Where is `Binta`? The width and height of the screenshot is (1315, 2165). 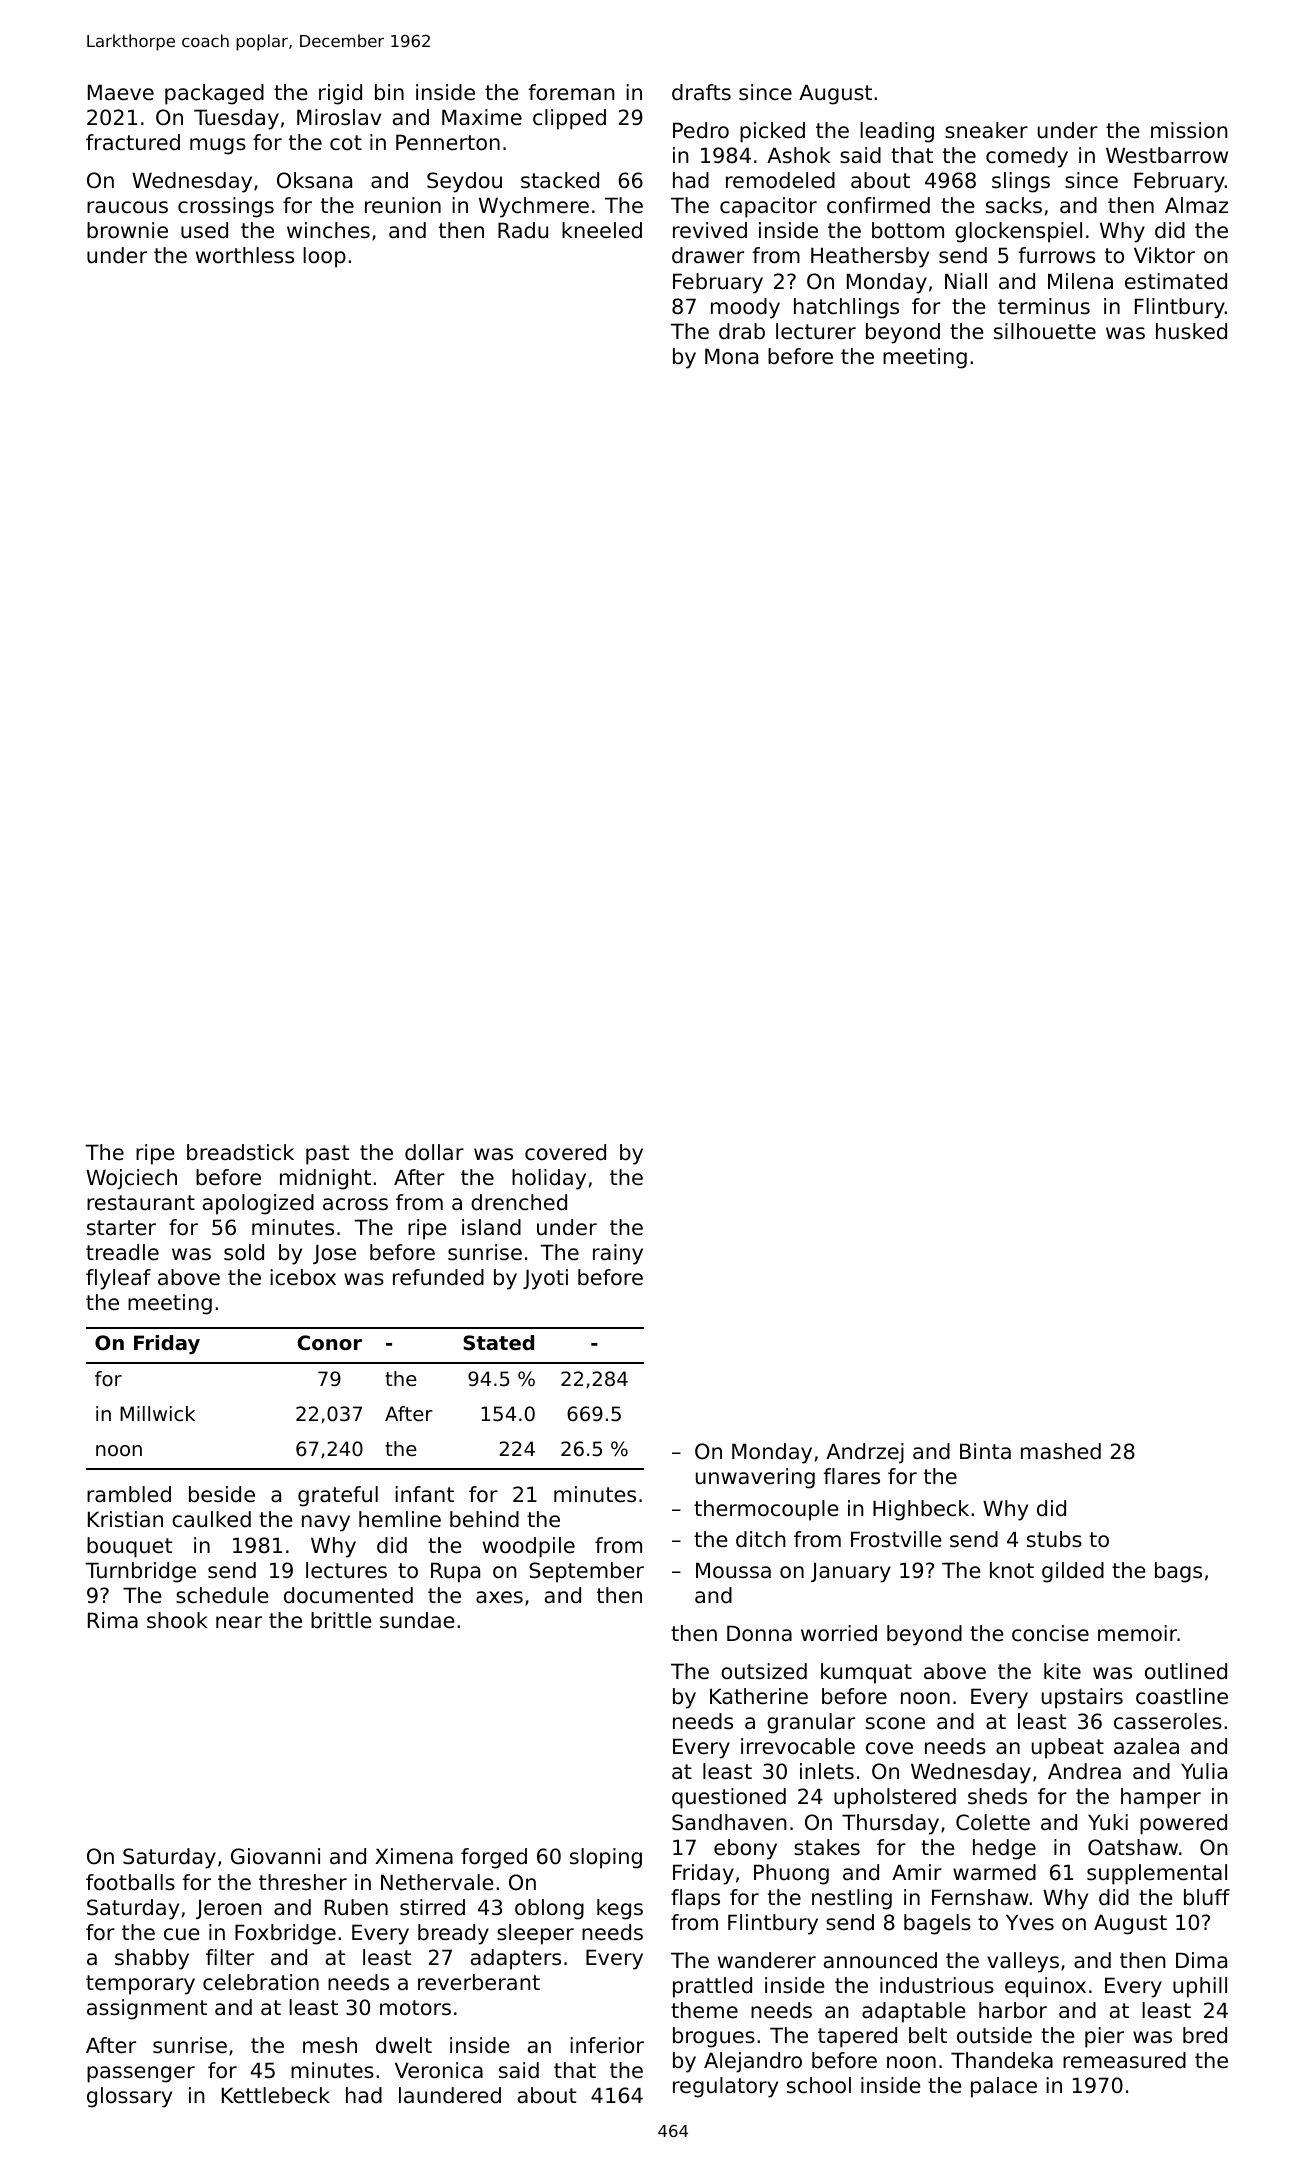
Binta is located at coordinates (985, 1451).
